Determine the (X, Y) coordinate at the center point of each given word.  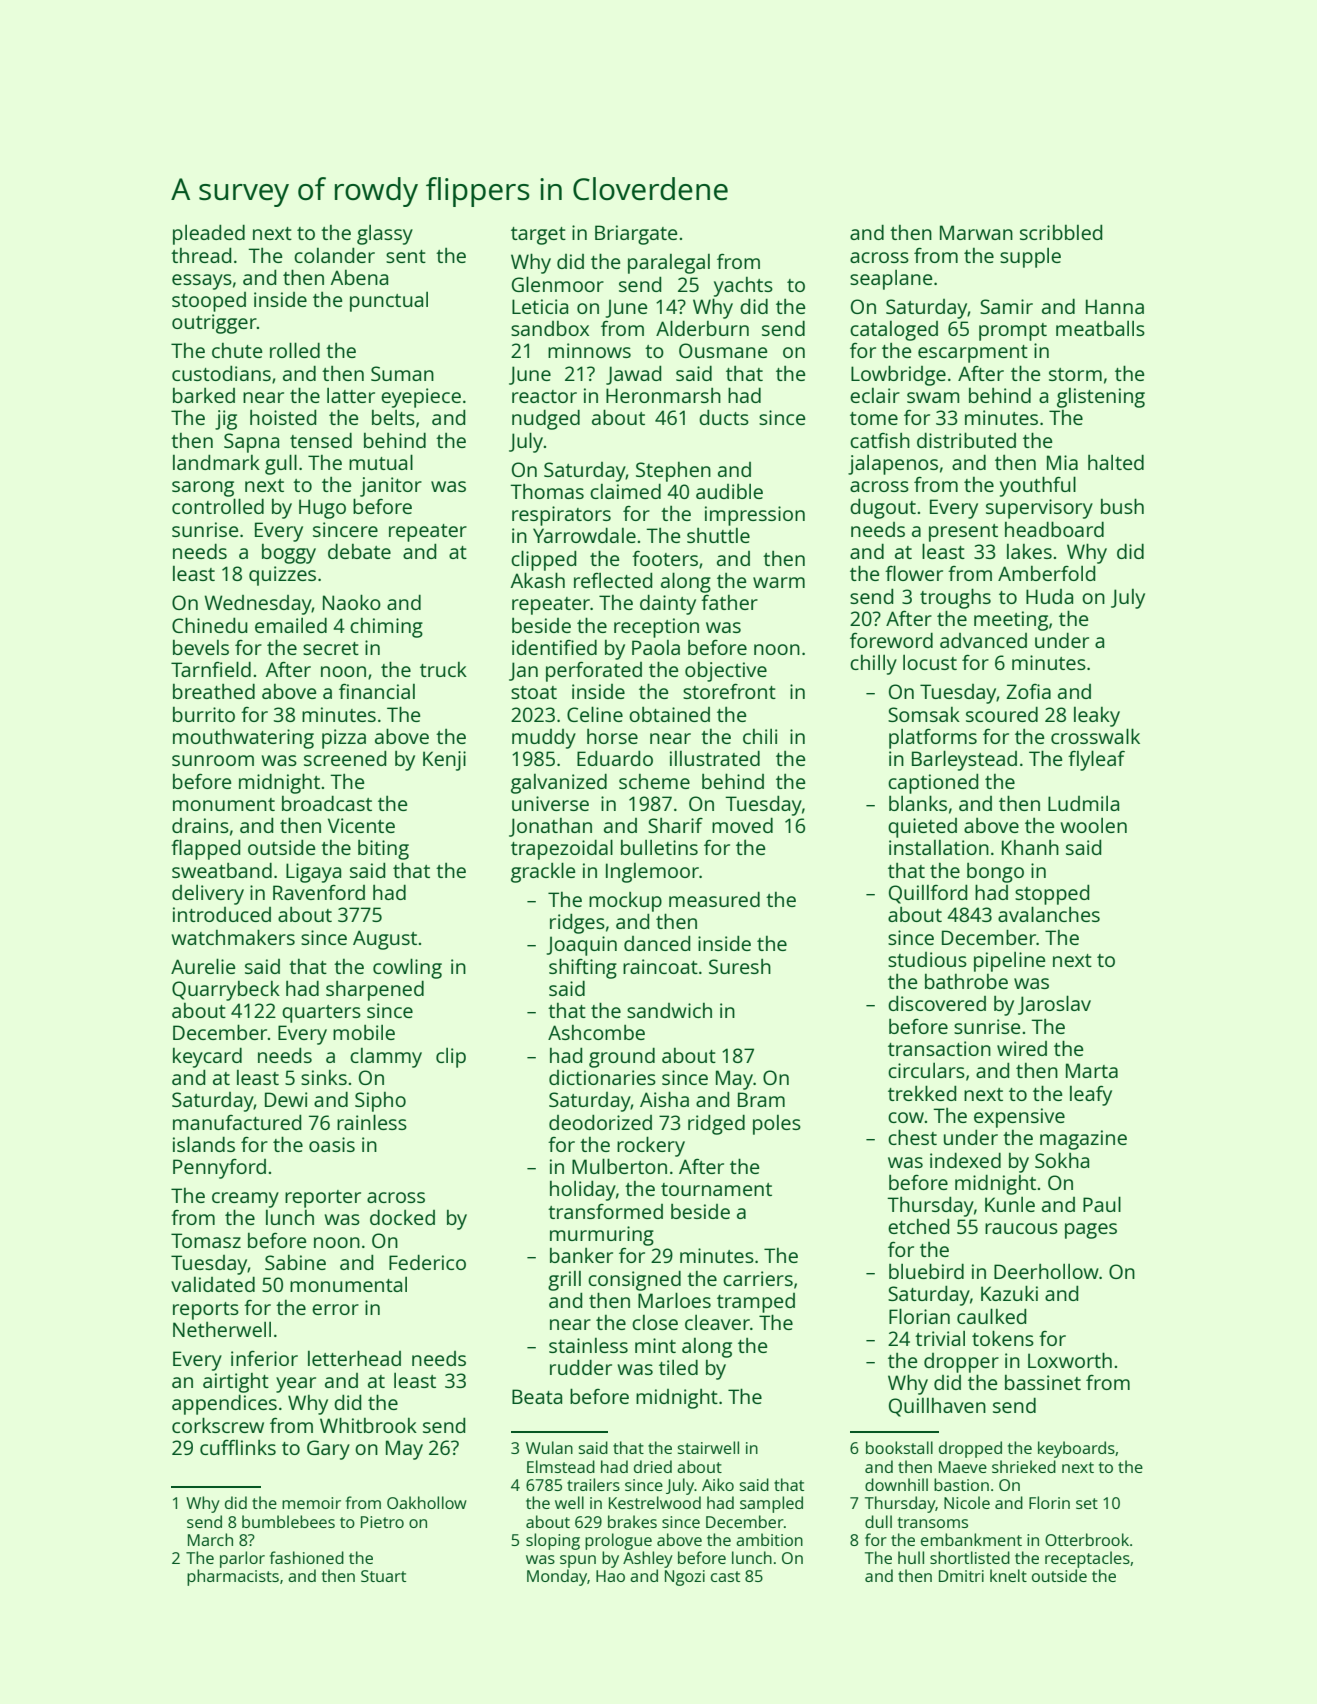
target (538, 236)
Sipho (380, 1102)
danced (657, 943)
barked (204, 395)
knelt (1008, 1575)
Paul (1102, 1204)
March (210, 1539)
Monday (557, 1577)
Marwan (976, 232)
